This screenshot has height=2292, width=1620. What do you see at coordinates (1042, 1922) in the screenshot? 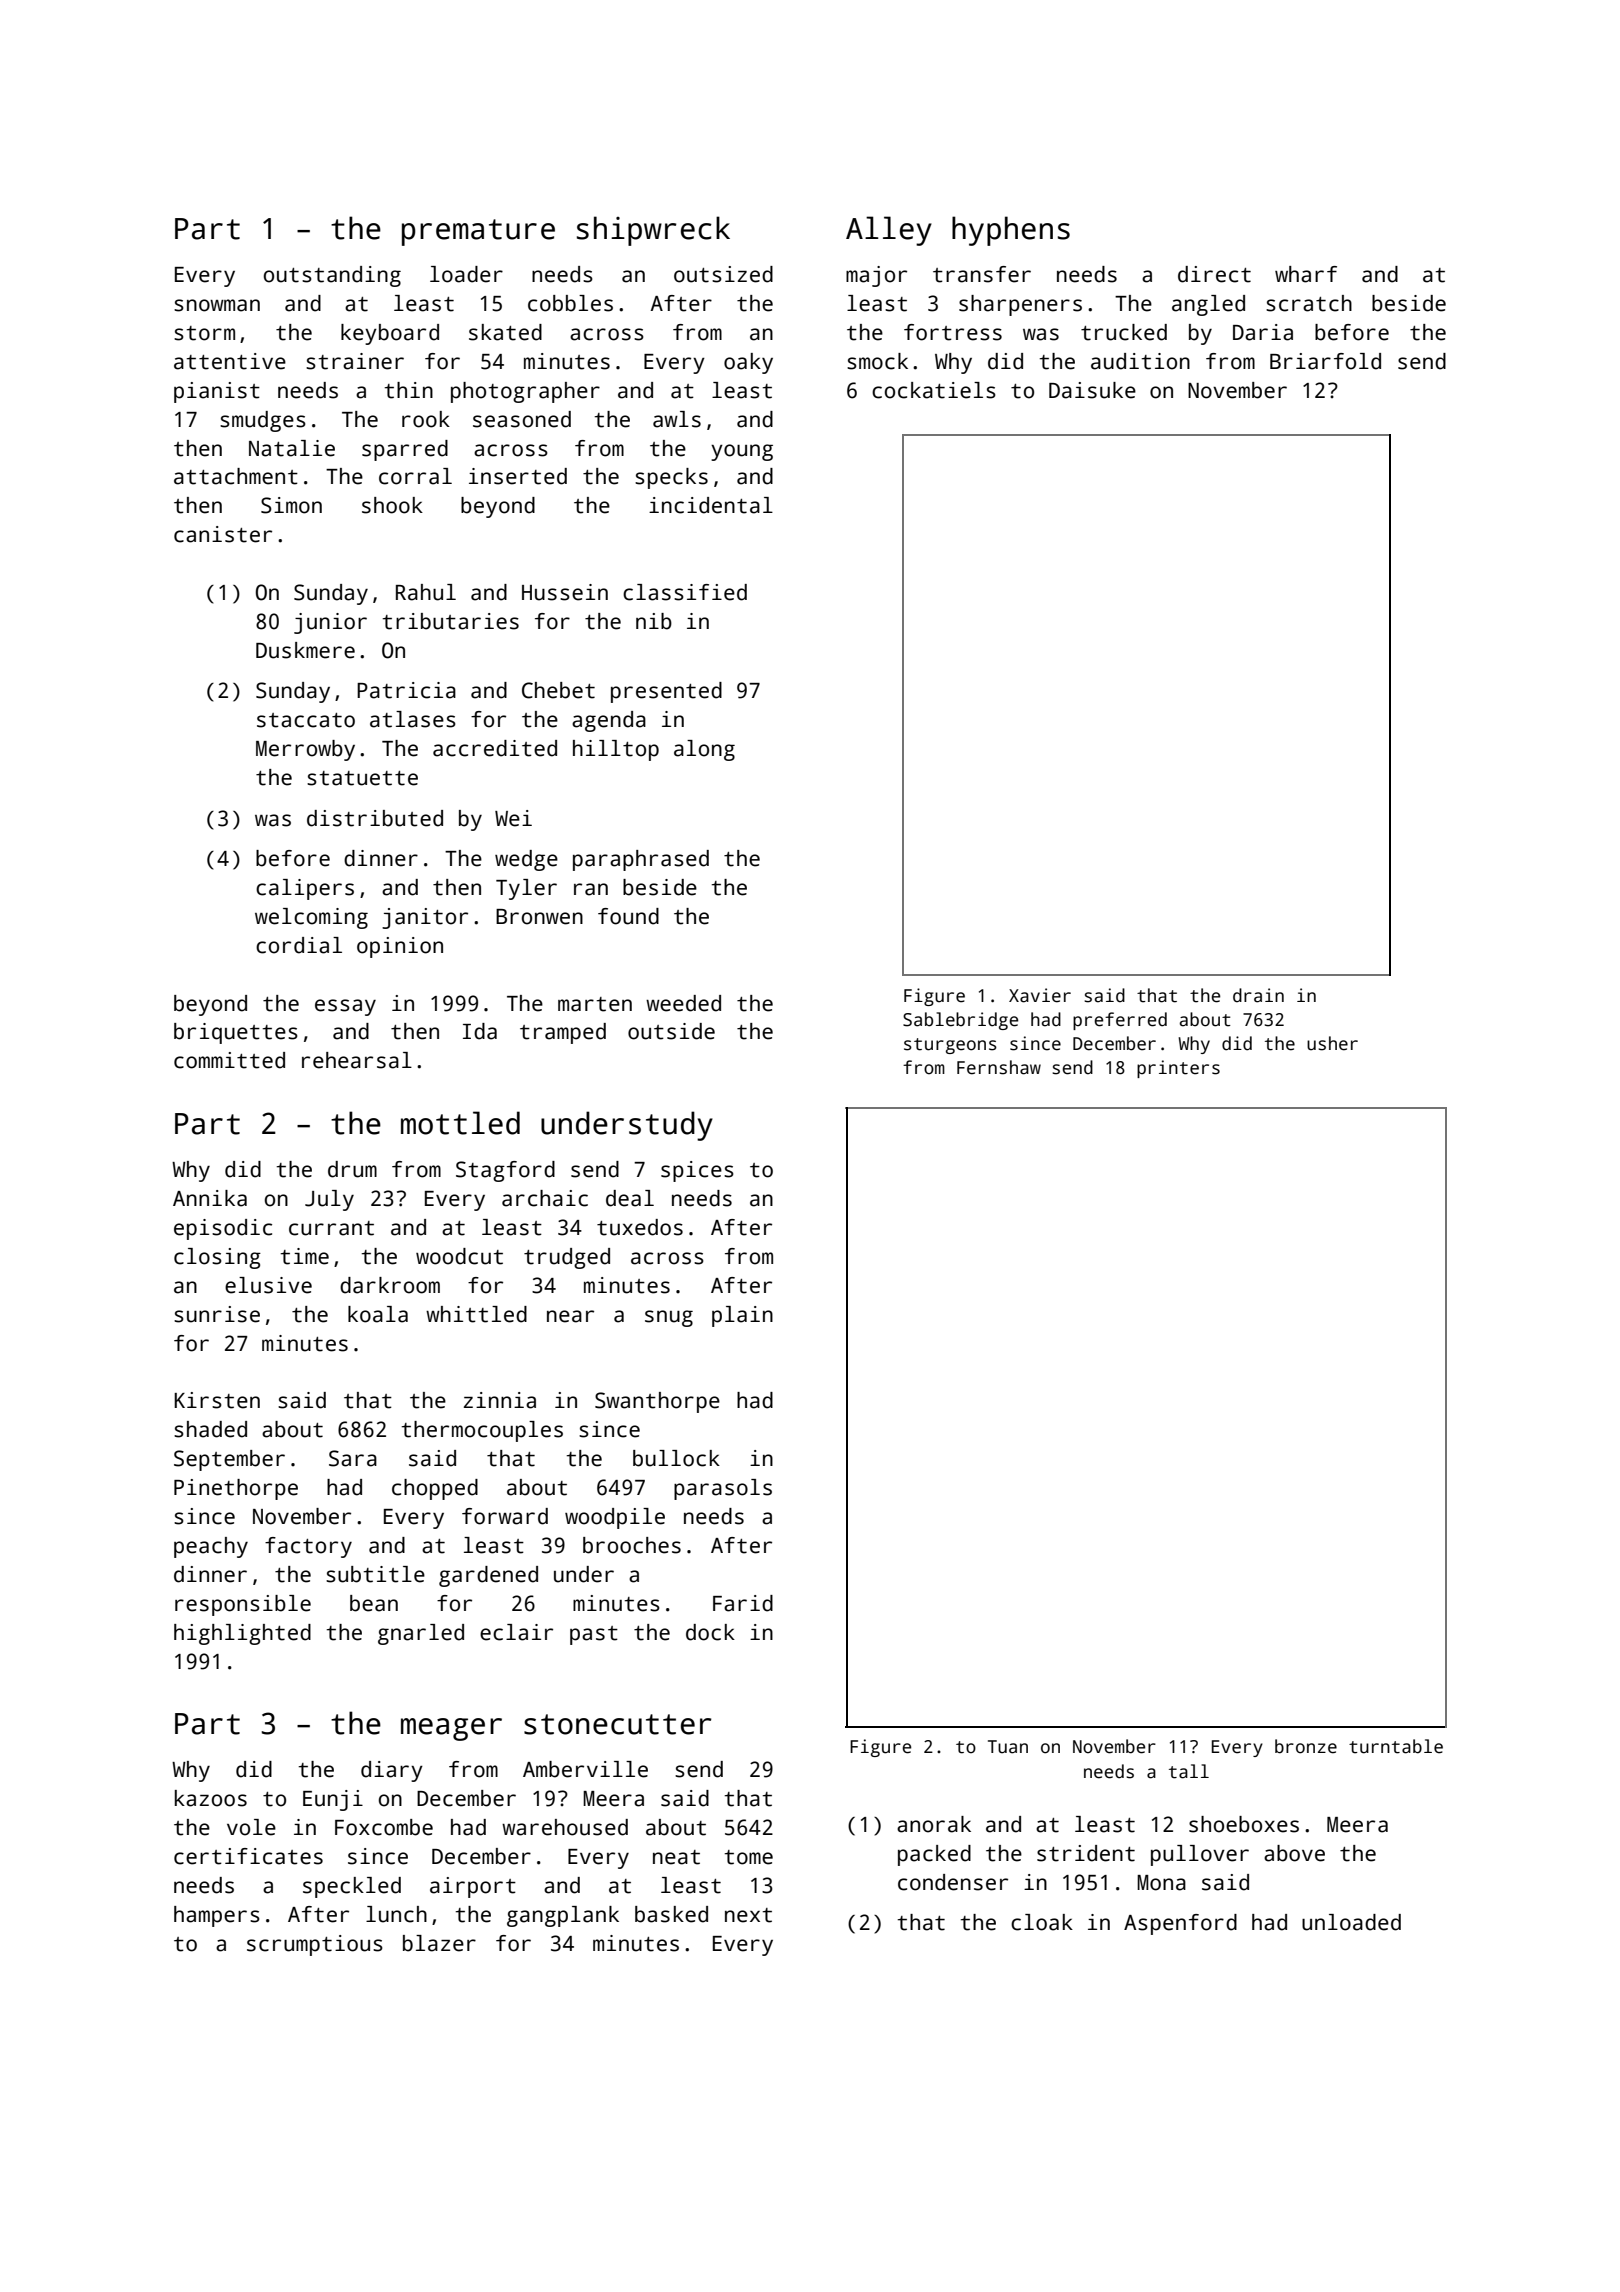
I see `cloak` at bounding box center [1042, 1922].
